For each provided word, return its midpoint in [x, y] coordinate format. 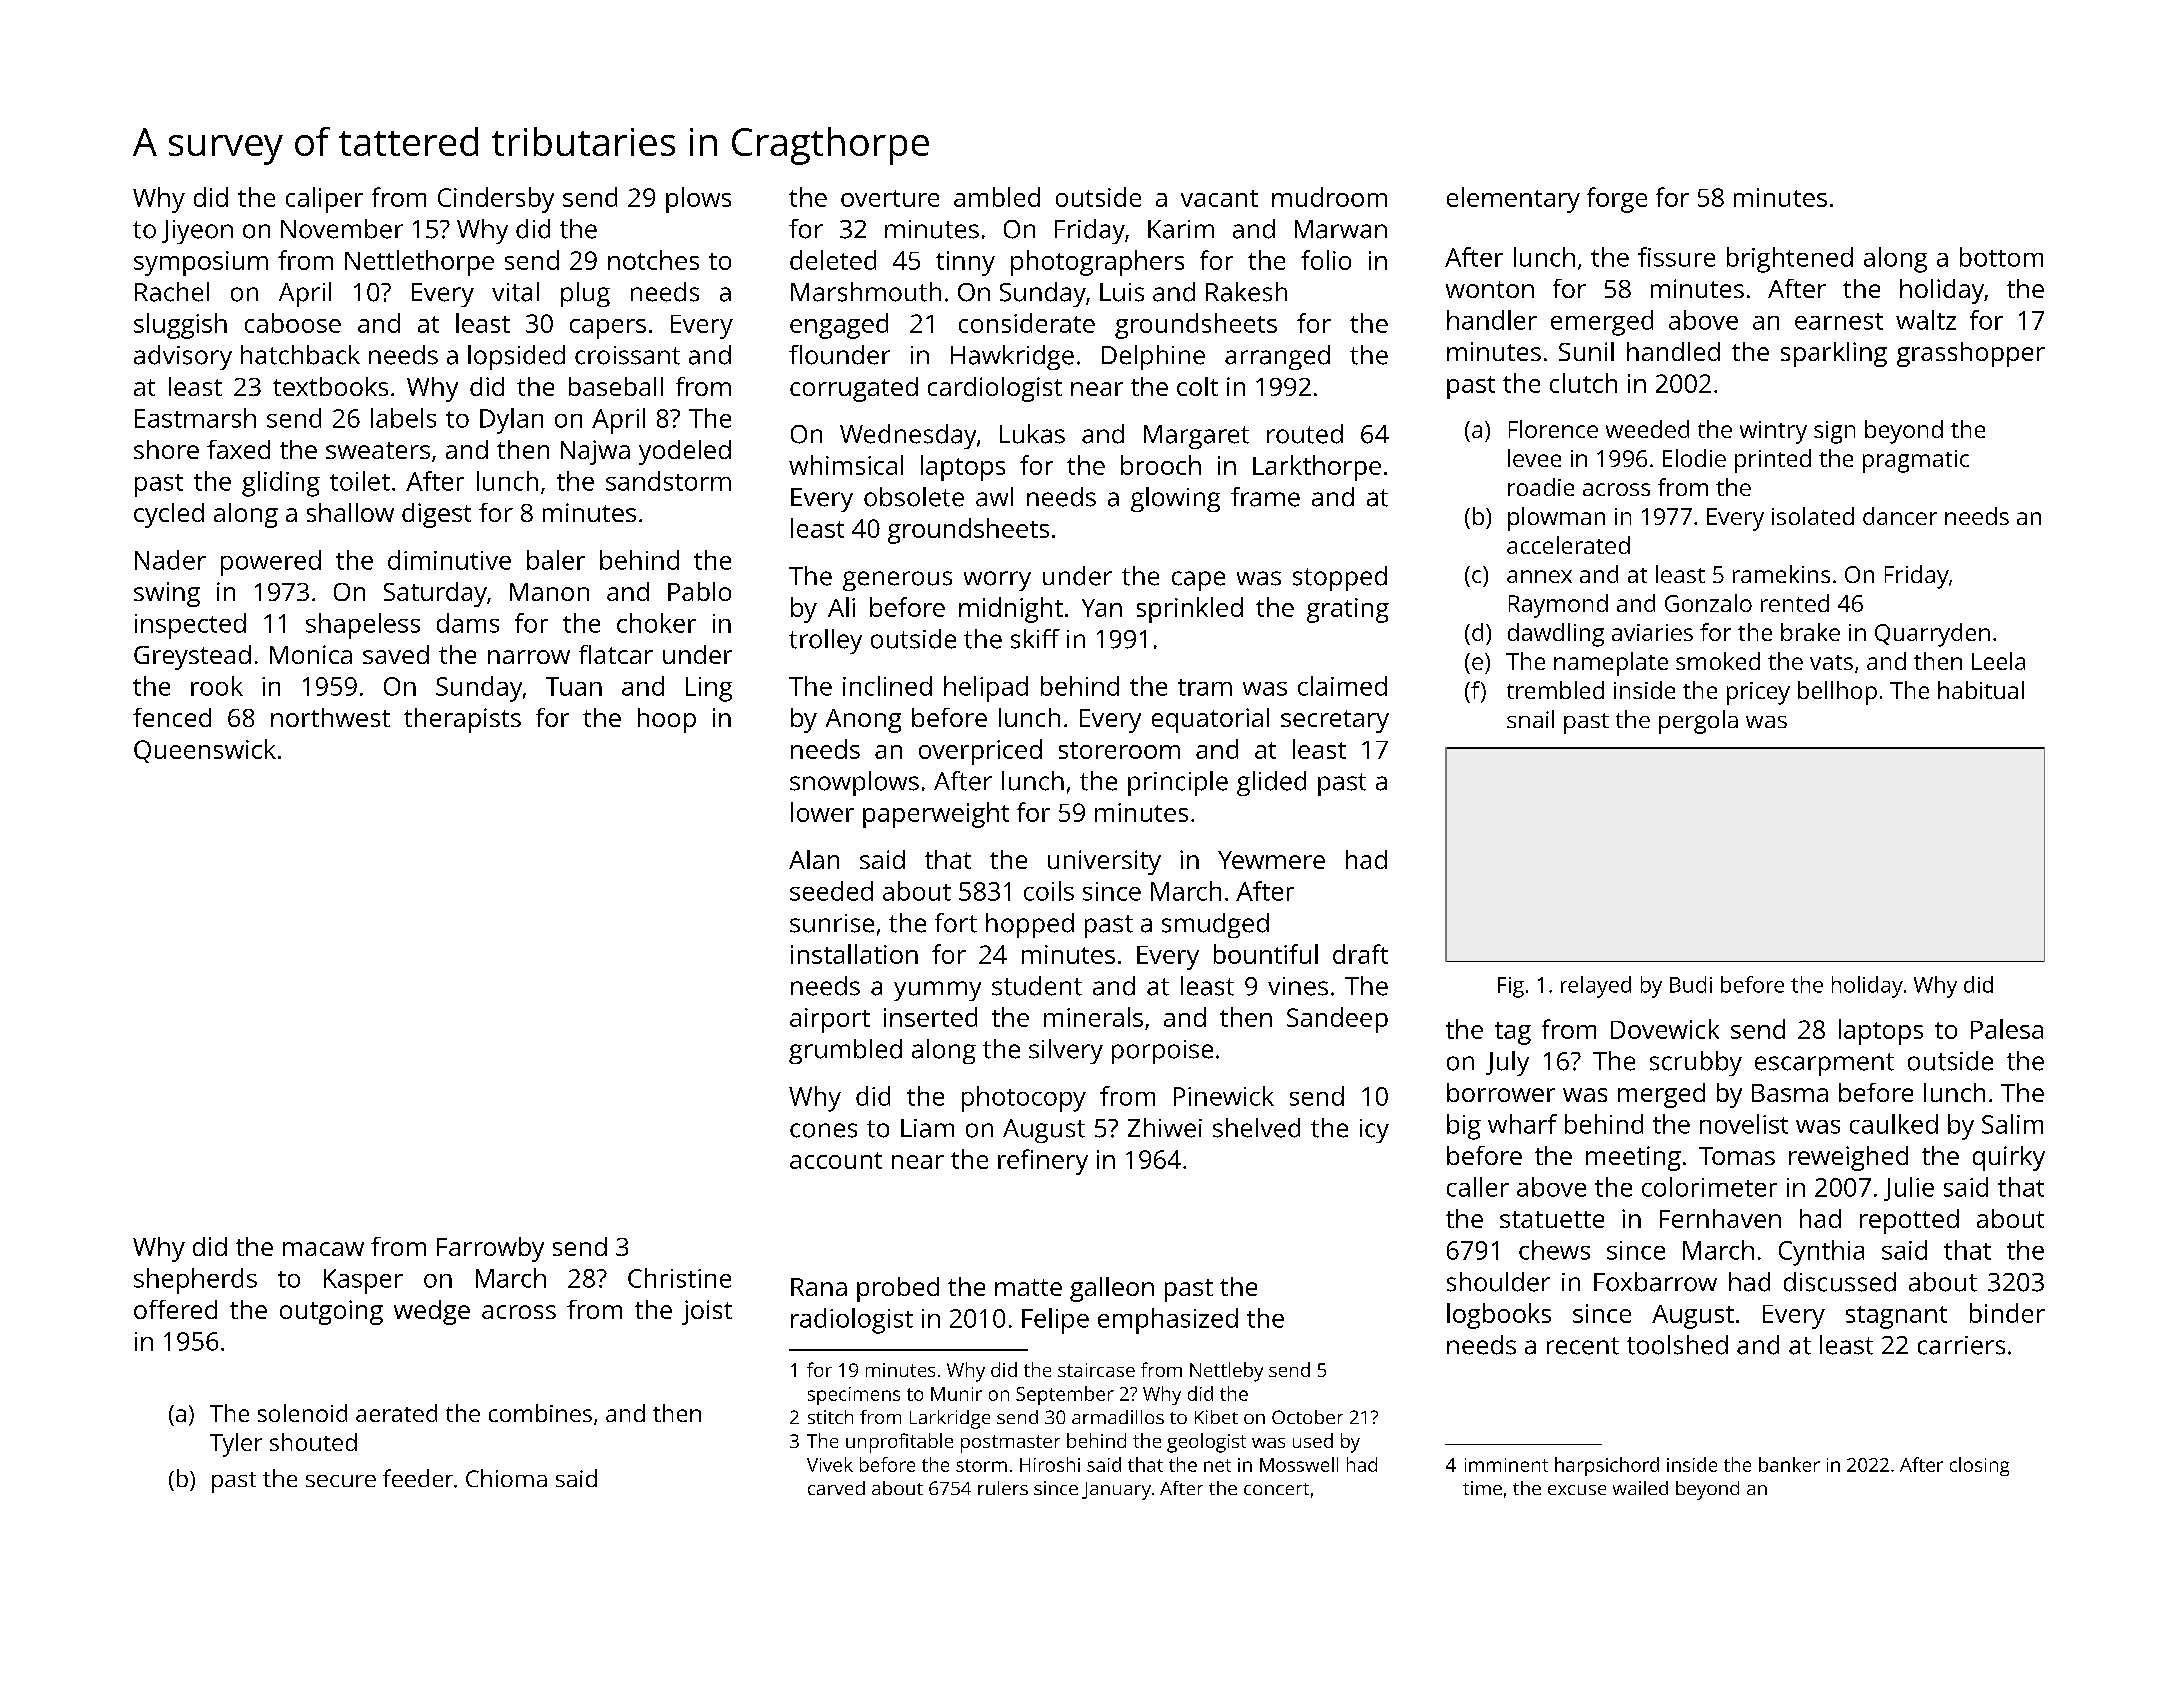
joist [707, 1312]
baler [556, 560]
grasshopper [1971, 354]
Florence [1553, 429]
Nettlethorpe [419, 263]
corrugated [854, 389]
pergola [1698, 722]
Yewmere [1271, 860]
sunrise [832, 923]
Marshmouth [866, 292]
